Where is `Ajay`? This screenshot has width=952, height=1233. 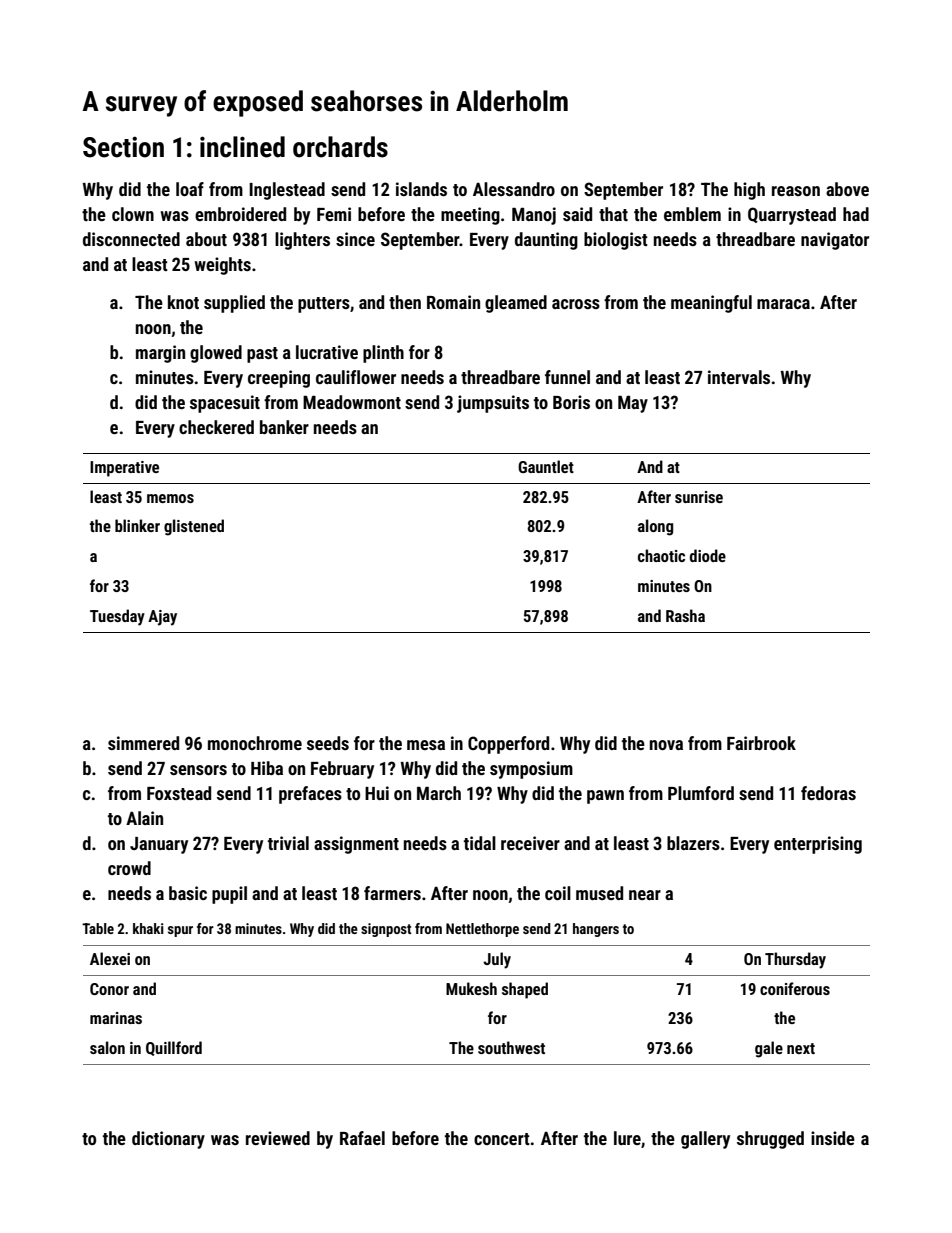 Ajay is located at coordinates (162, 618).
